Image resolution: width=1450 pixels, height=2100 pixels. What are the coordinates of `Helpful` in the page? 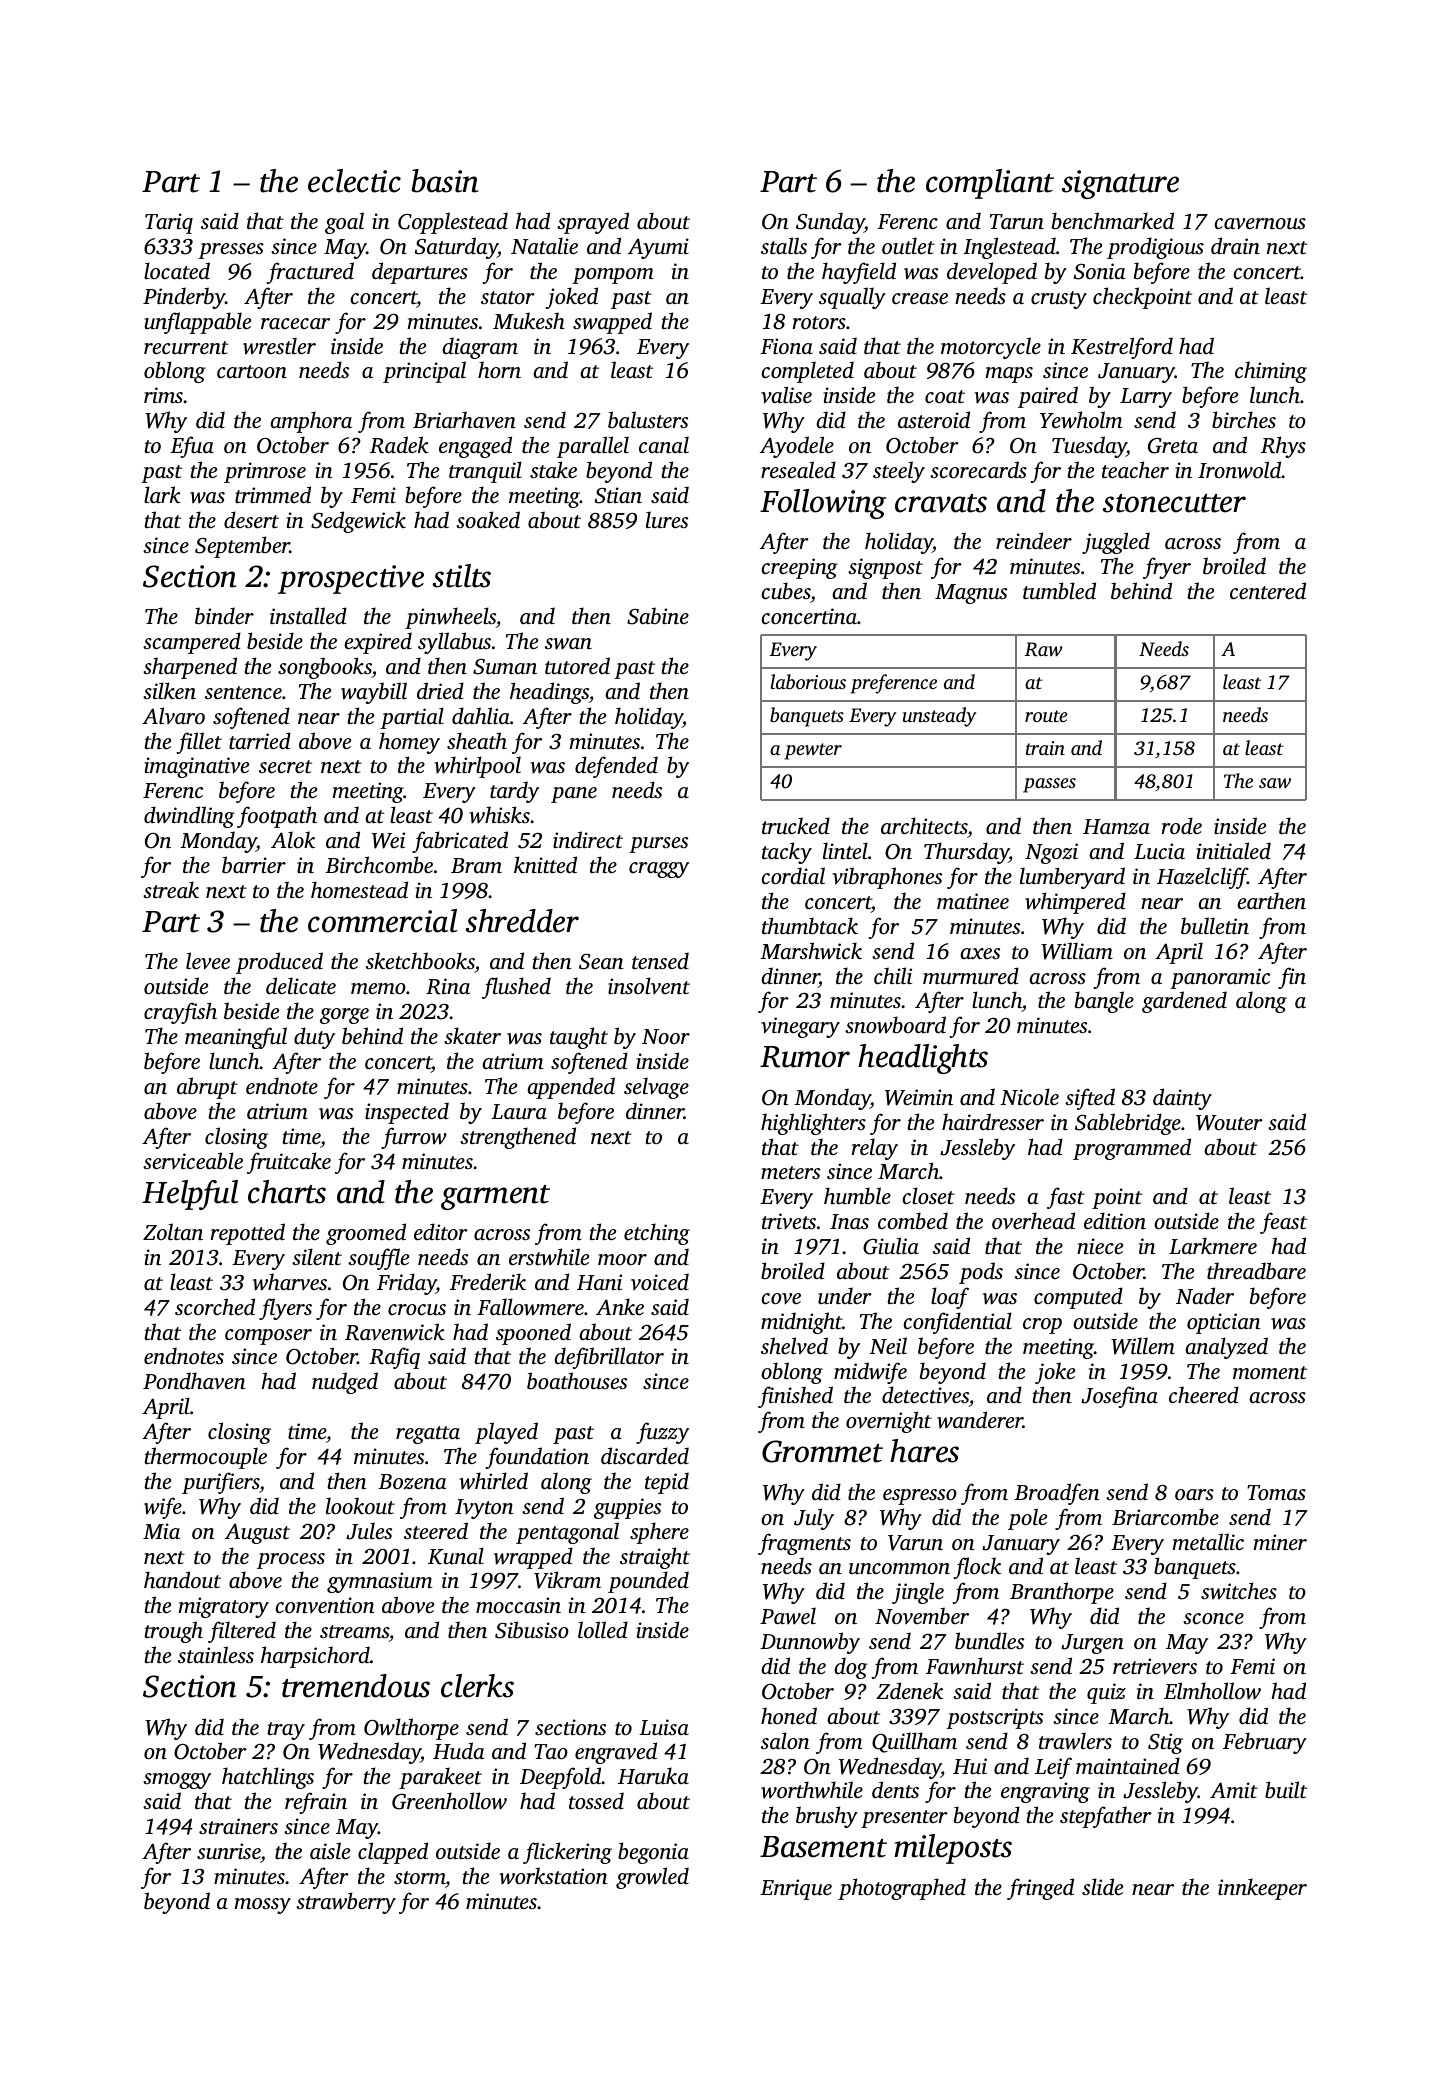 It's located at (190, 1195).
